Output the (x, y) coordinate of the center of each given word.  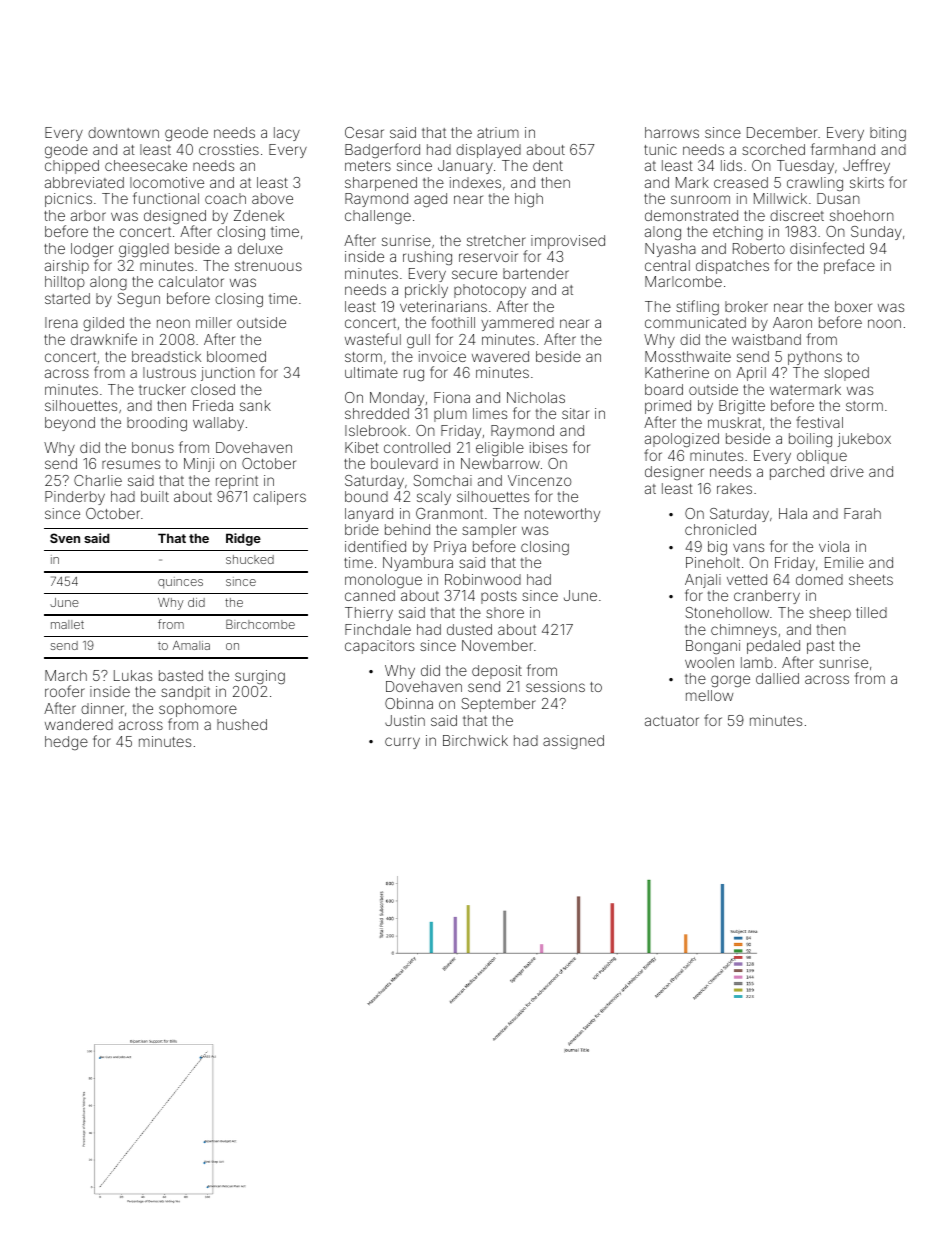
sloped (846, 374)
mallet (67, 624)
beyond (70, 424)
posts (499, 597)
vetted (747, 579)
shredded (377, 413)
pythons (815, 358)
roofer (65, 691)
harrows (672, 132)
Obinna (409, 703)
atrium (498, 132)
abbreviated (84, 182)
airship (67, 267)
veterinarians (443, 306)
